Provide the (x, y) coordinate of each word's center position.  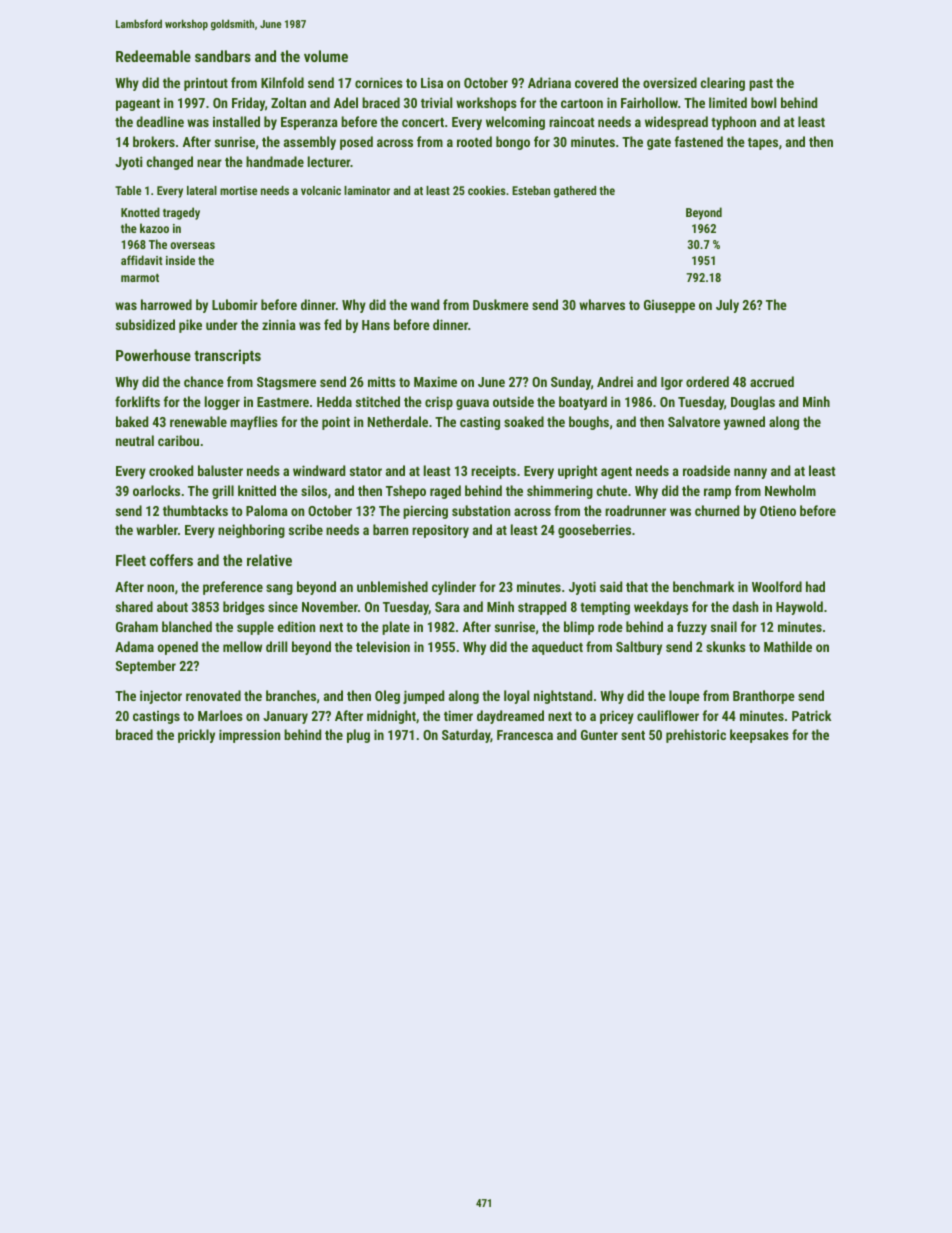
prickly (196, 736)
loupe (684, 697)
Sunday (571, 383)
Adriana (549, 82)
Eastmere (283, 402)
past (761, 85)
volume (326, 56)
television (383, 646)
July (727, 306)
